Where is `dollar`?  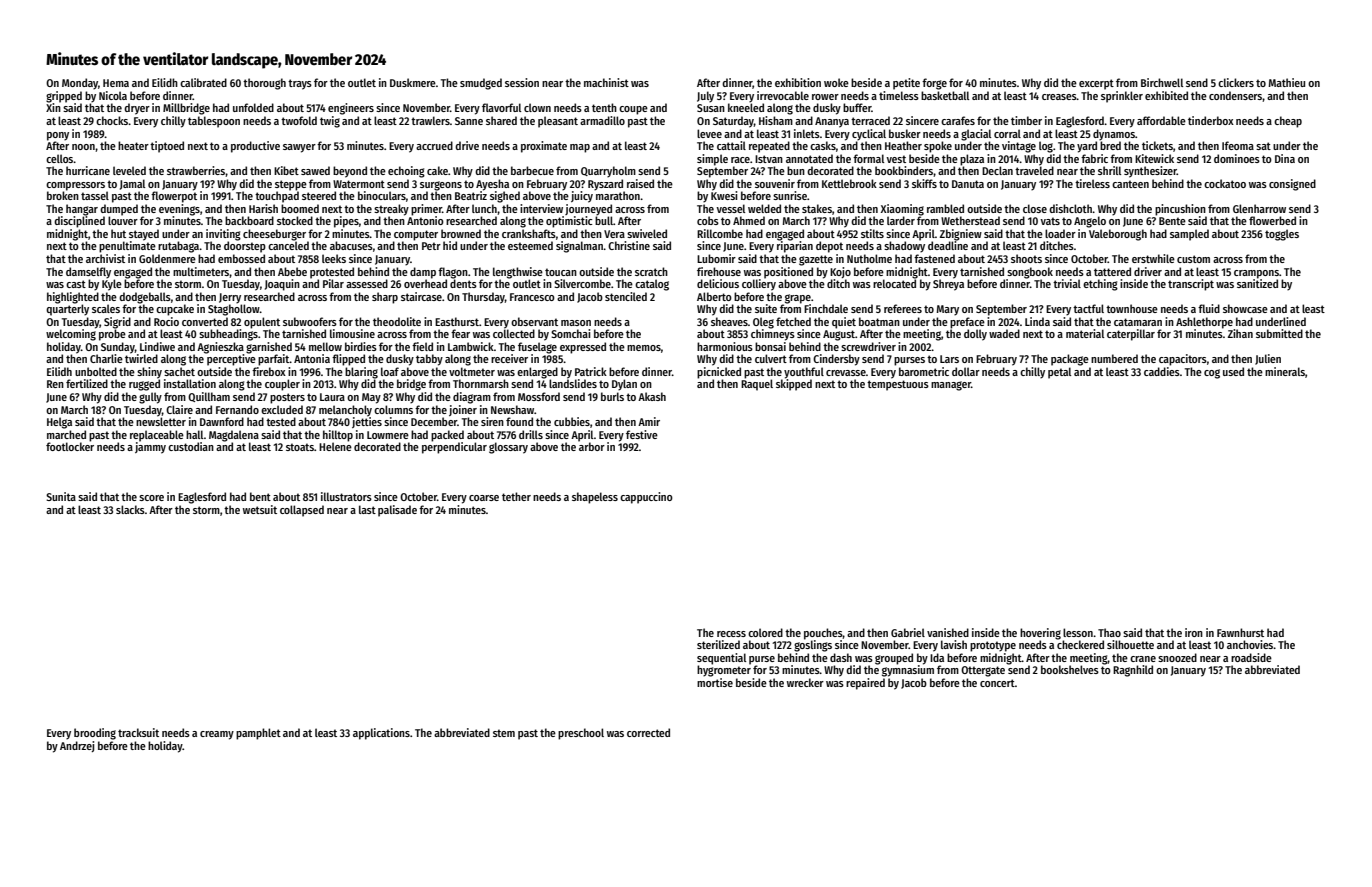 dollar is located at coordinates (966, 371).
